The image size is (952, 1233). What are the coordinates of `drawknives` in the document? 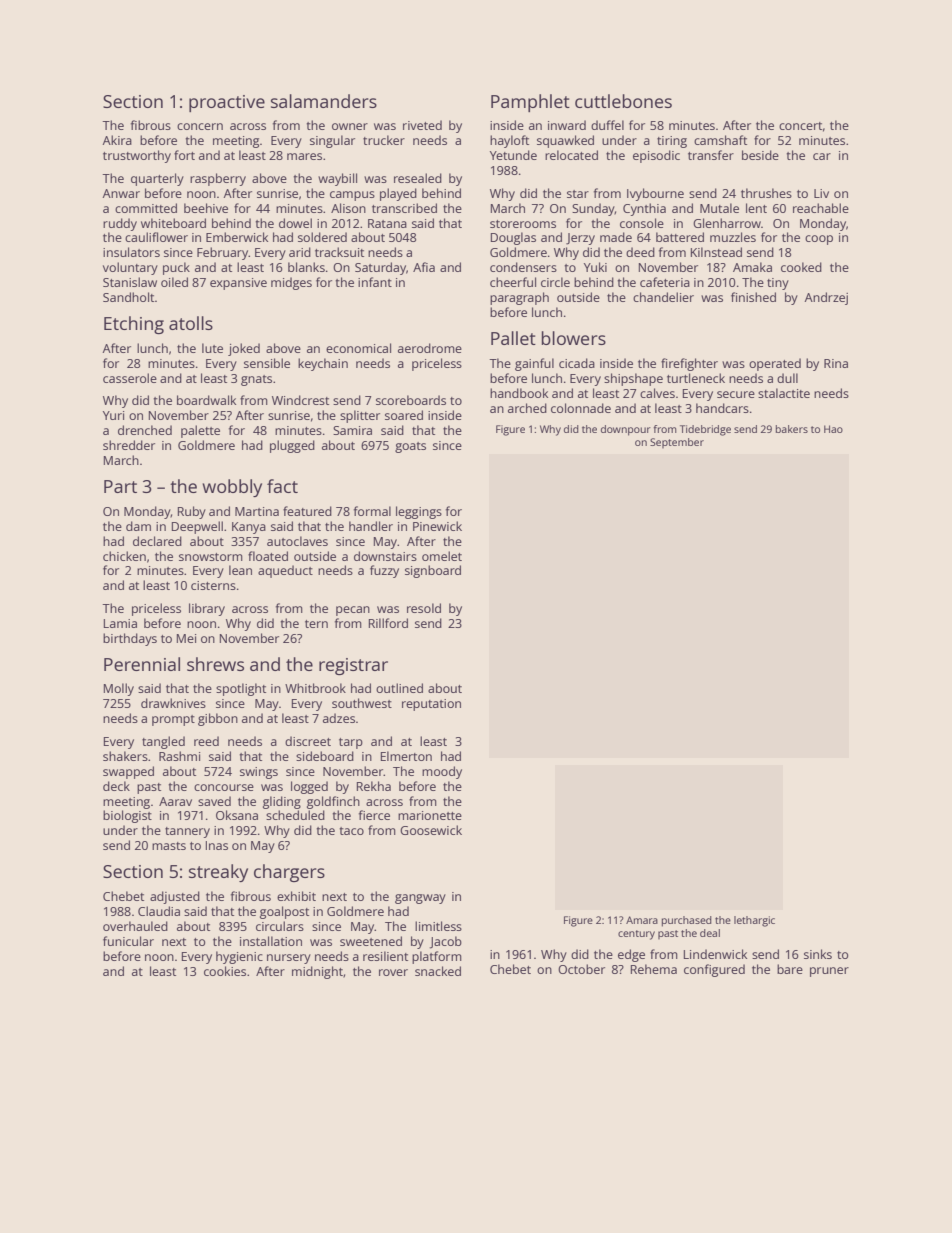 It's located at (173, 703).
